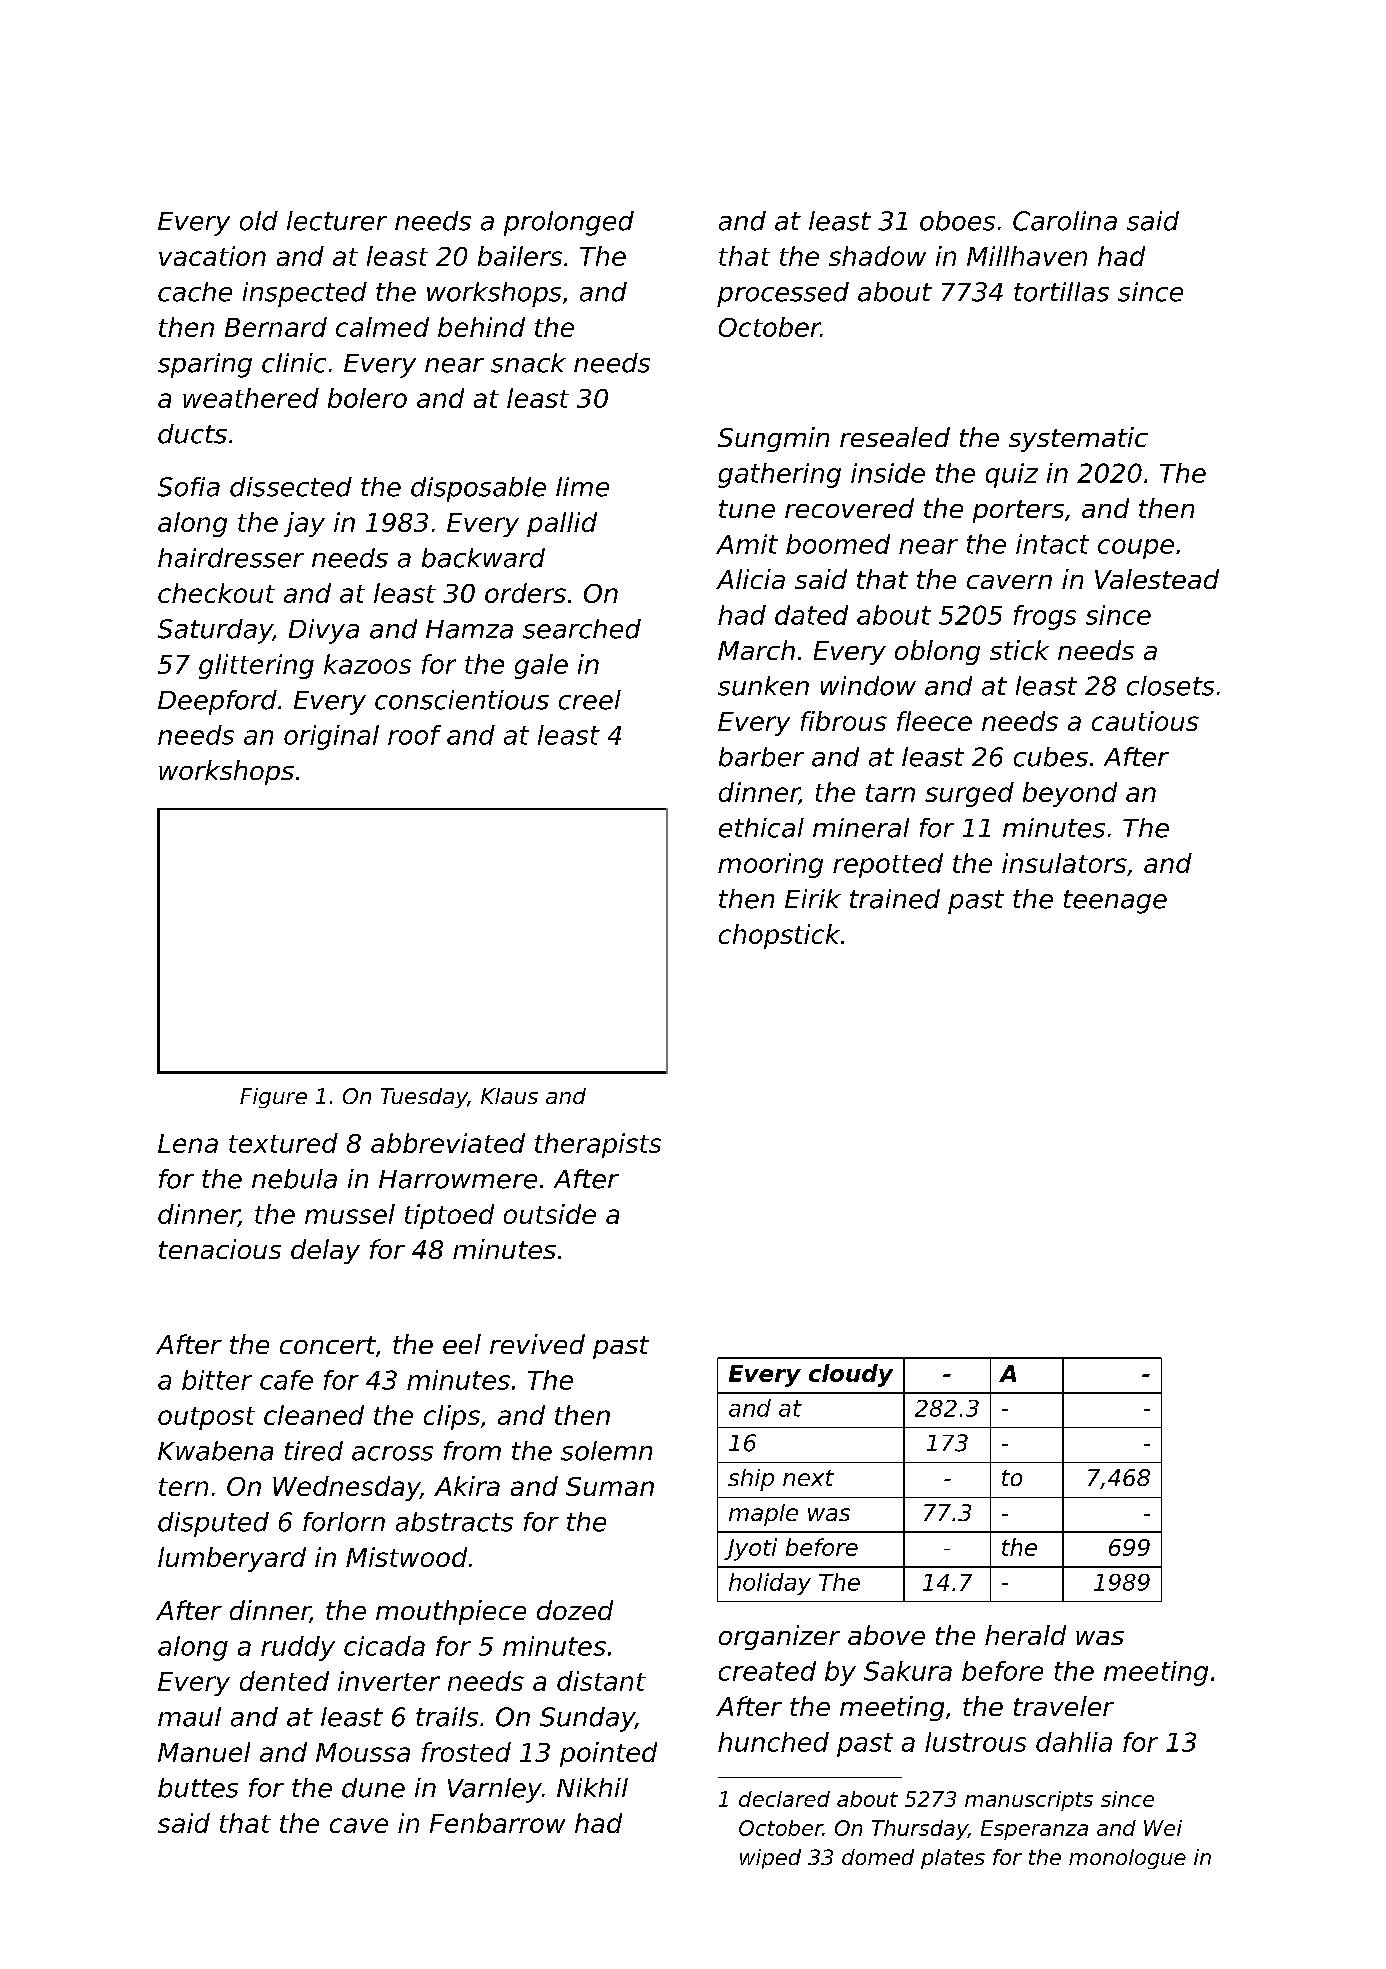 The height and width of the image is (1969, 1386). Describe the element at coordinates (1025, 1635) in the image. I see `herald` at that location.
